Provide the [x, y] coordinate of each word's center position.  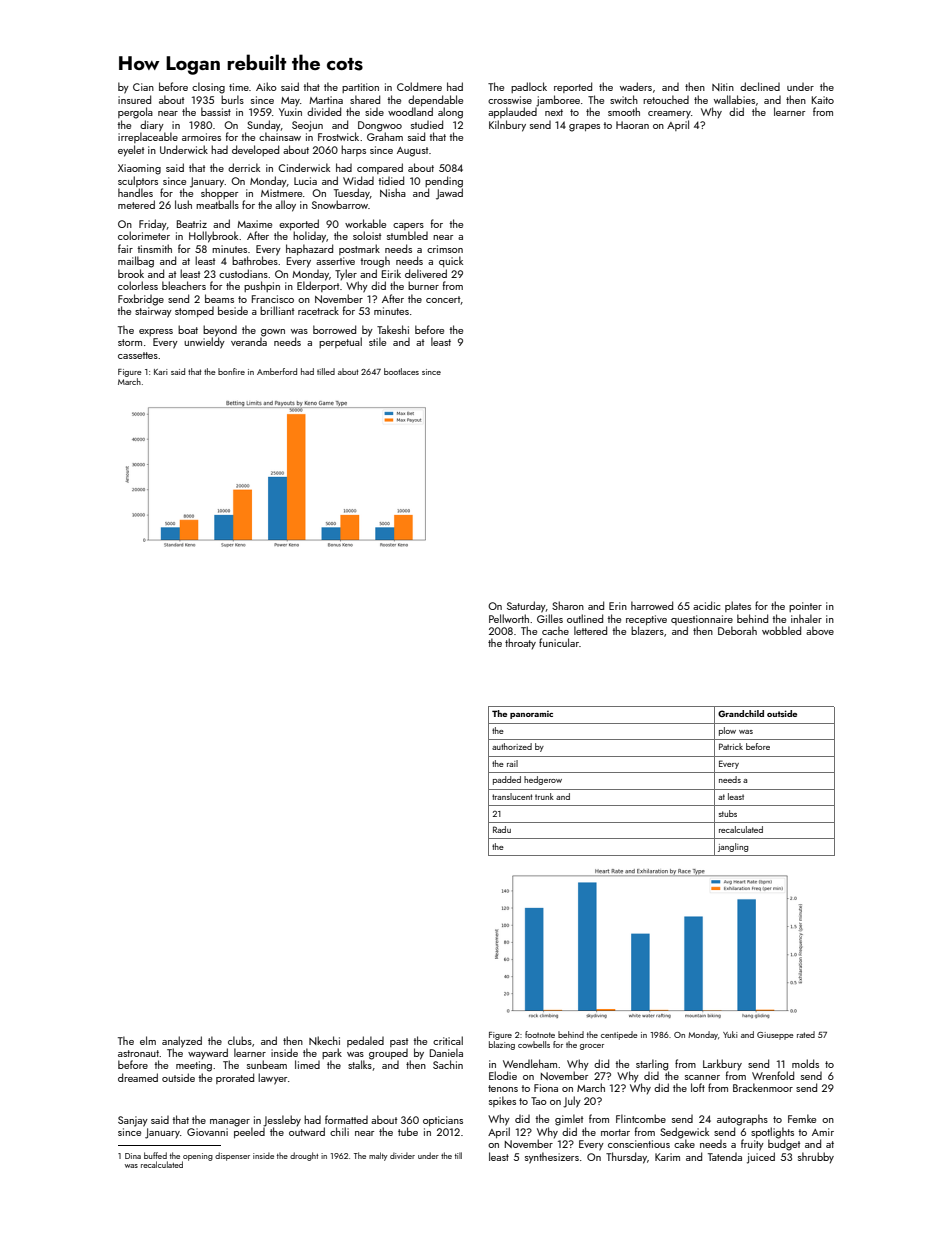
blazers [647, 630]
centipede [619, 1035]
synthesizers [552, 1158]
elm [148, 1040]
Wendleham [530, 1063]
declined [760, 86]
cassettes [138, 355]
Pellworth [509, 618]
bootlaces [401, 371]
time [239, 87]
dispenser [232, 1156]
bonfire [231, 371]
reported [573, 87]
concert [443, 299]
